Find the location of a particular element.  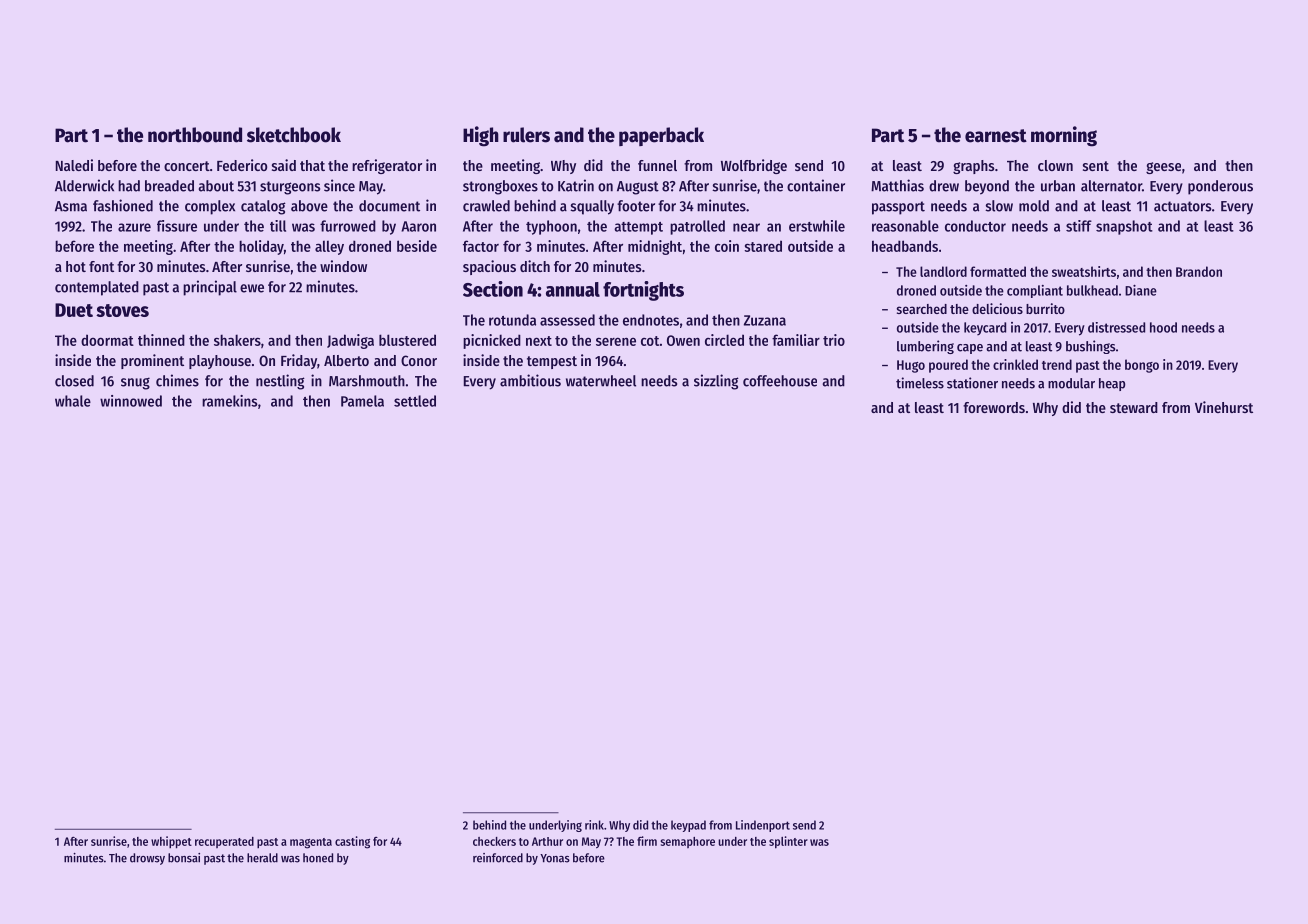

casting is located at coordinates (352, 842).
